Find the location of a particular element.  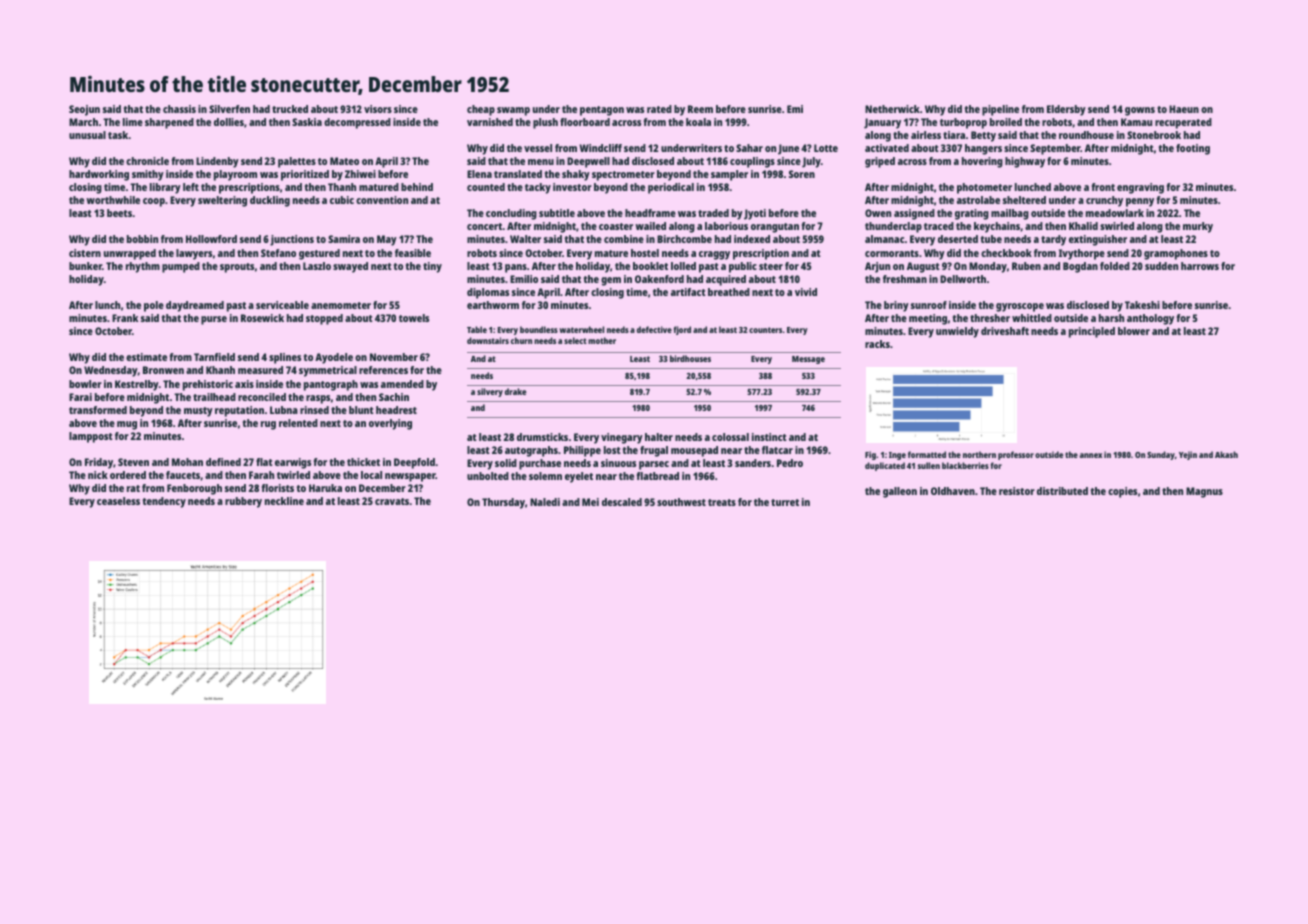

beets is located at coordinates (119, 213).
